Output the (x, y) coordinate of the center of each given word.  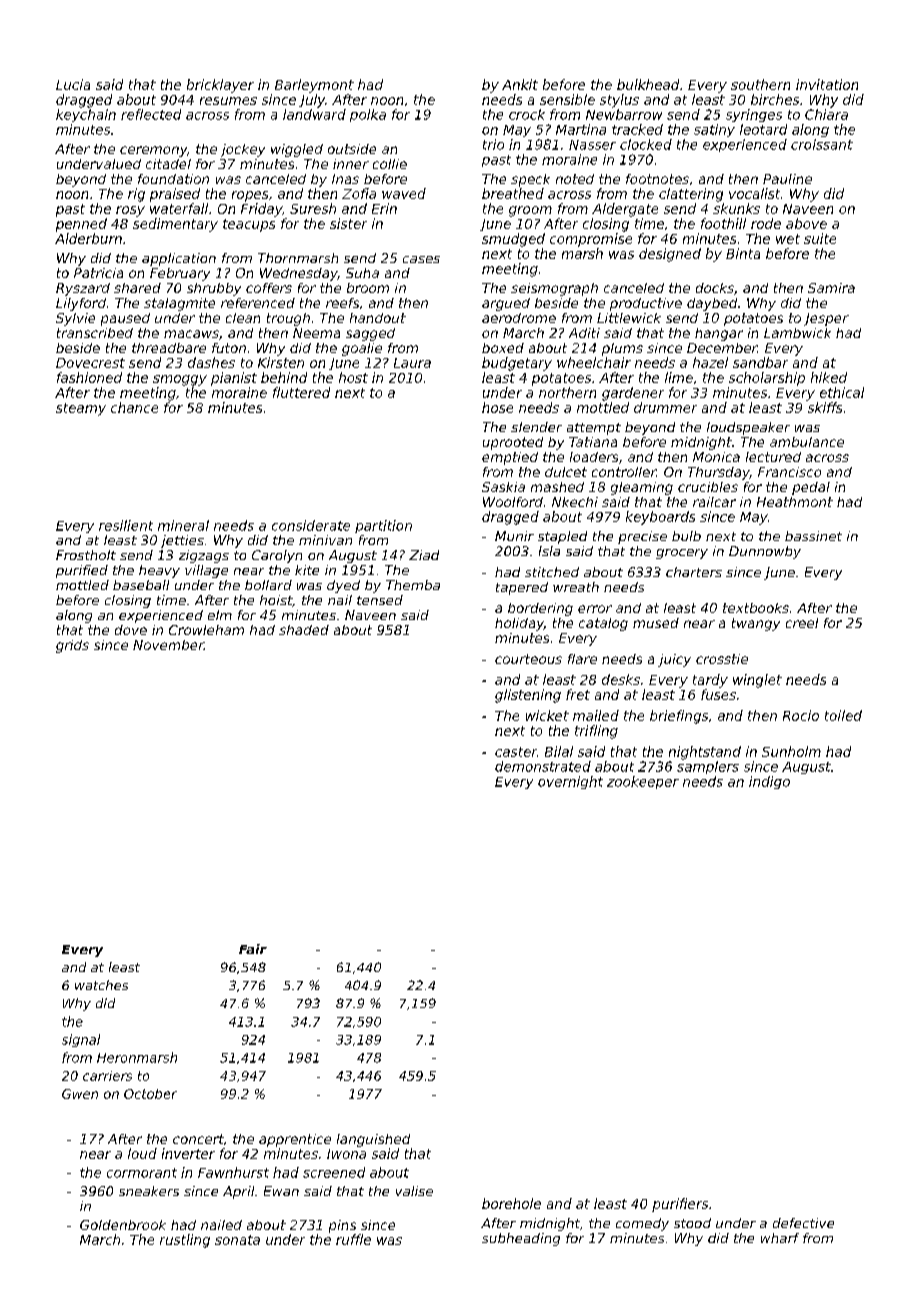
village (206, 571)
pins (342, 1226)
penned (81, 225)
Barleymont (314, 86)
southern (760, 84)
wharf (780, 1238)
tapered (522, 588)
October (150, 1094)
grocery (682, 554)
